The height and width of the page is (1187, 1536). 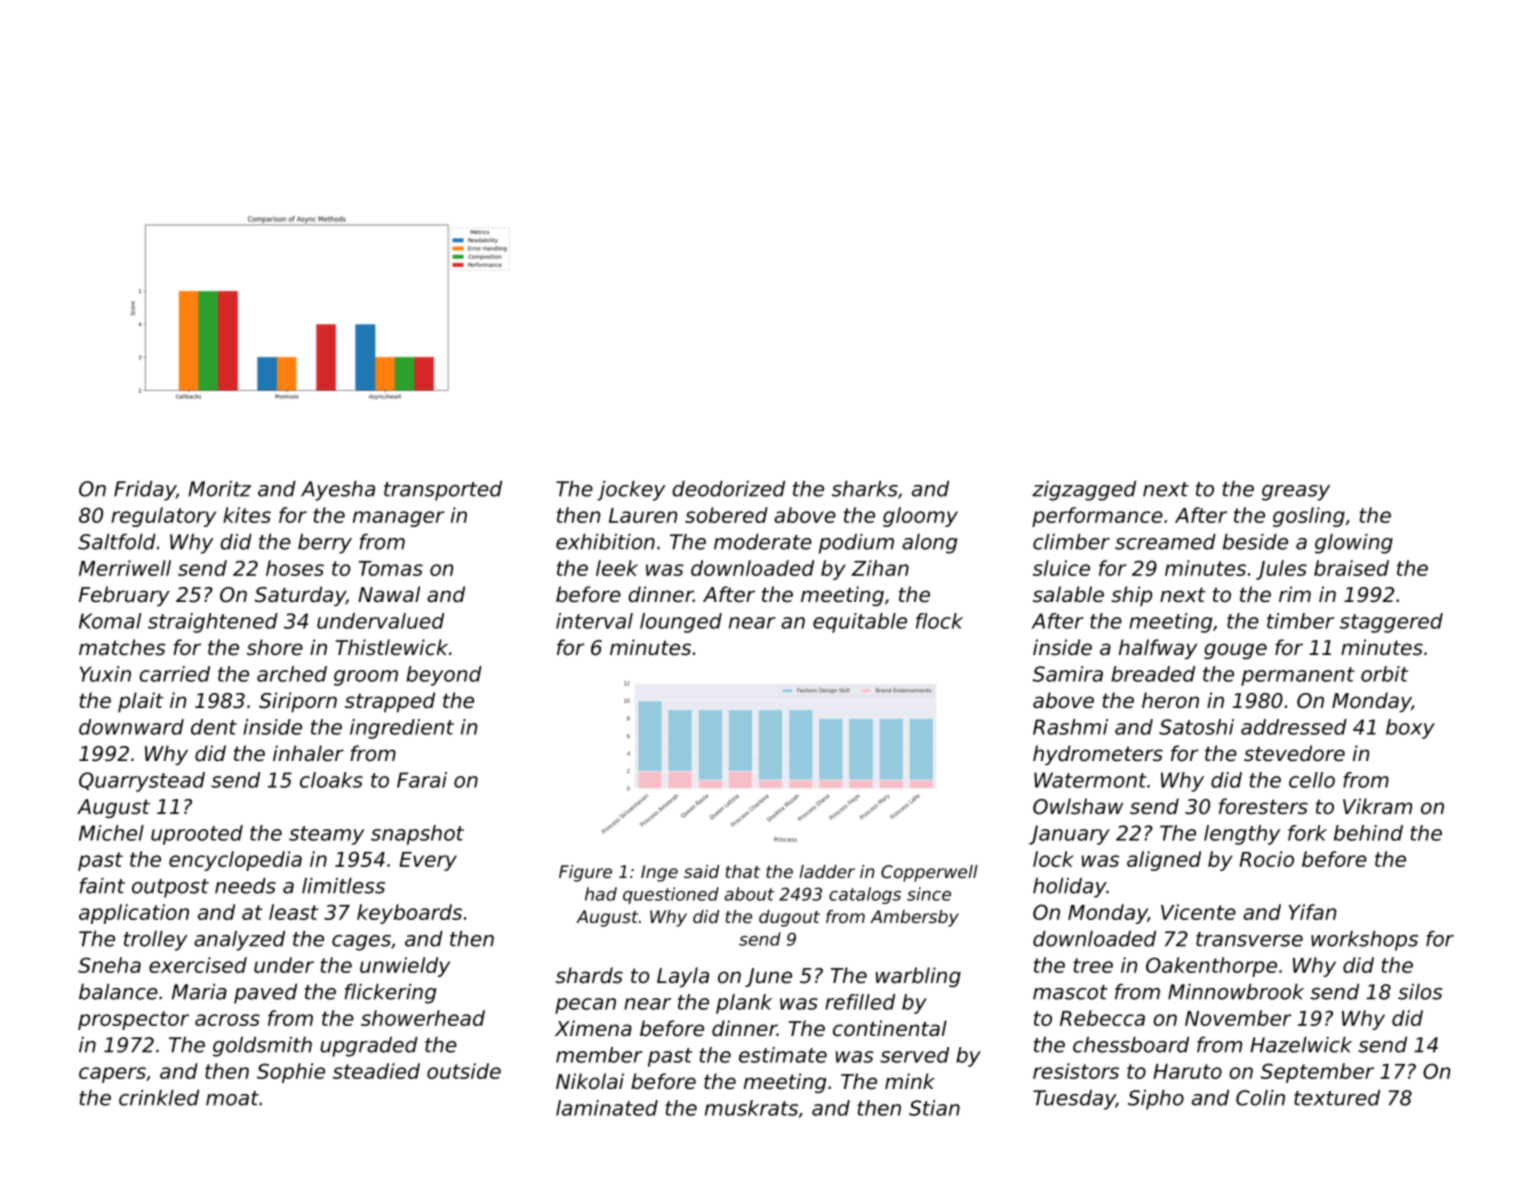 What do you see at coordinates (1312, 780) in the page?
I see `cello` at bounding box center [1312, 780].
